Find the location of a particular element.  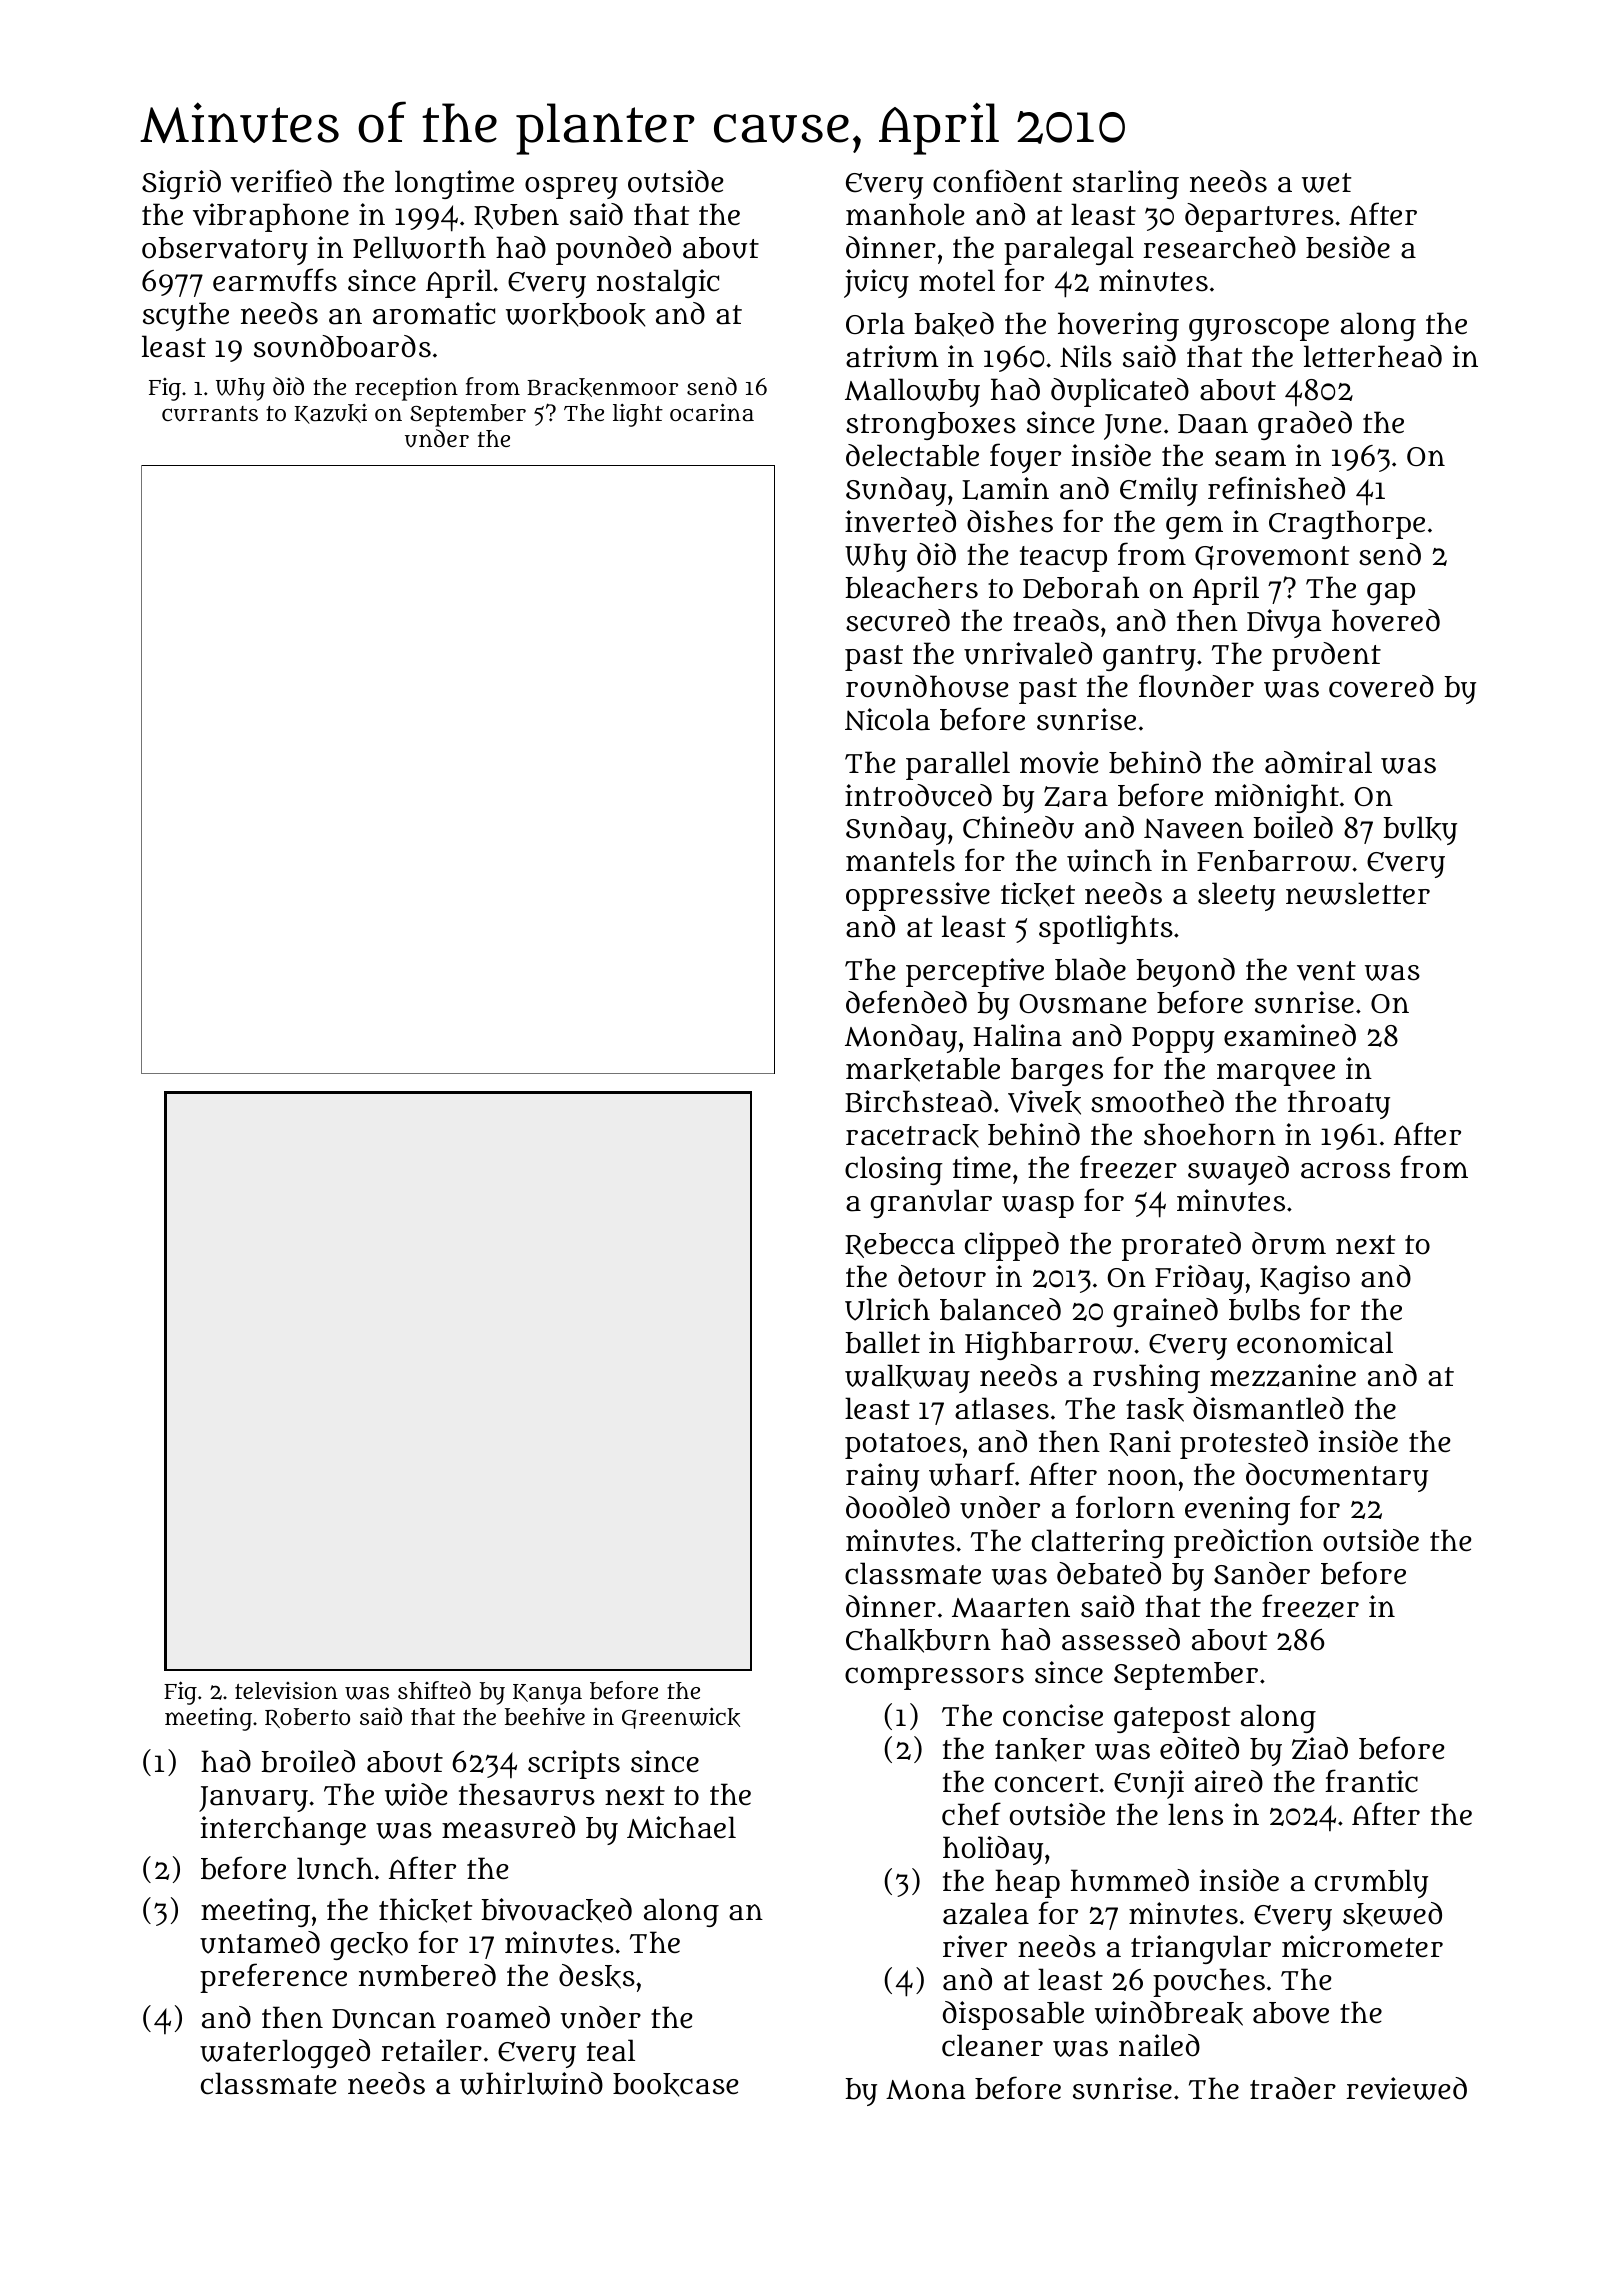

confident is located at coordinates (997, 181).
